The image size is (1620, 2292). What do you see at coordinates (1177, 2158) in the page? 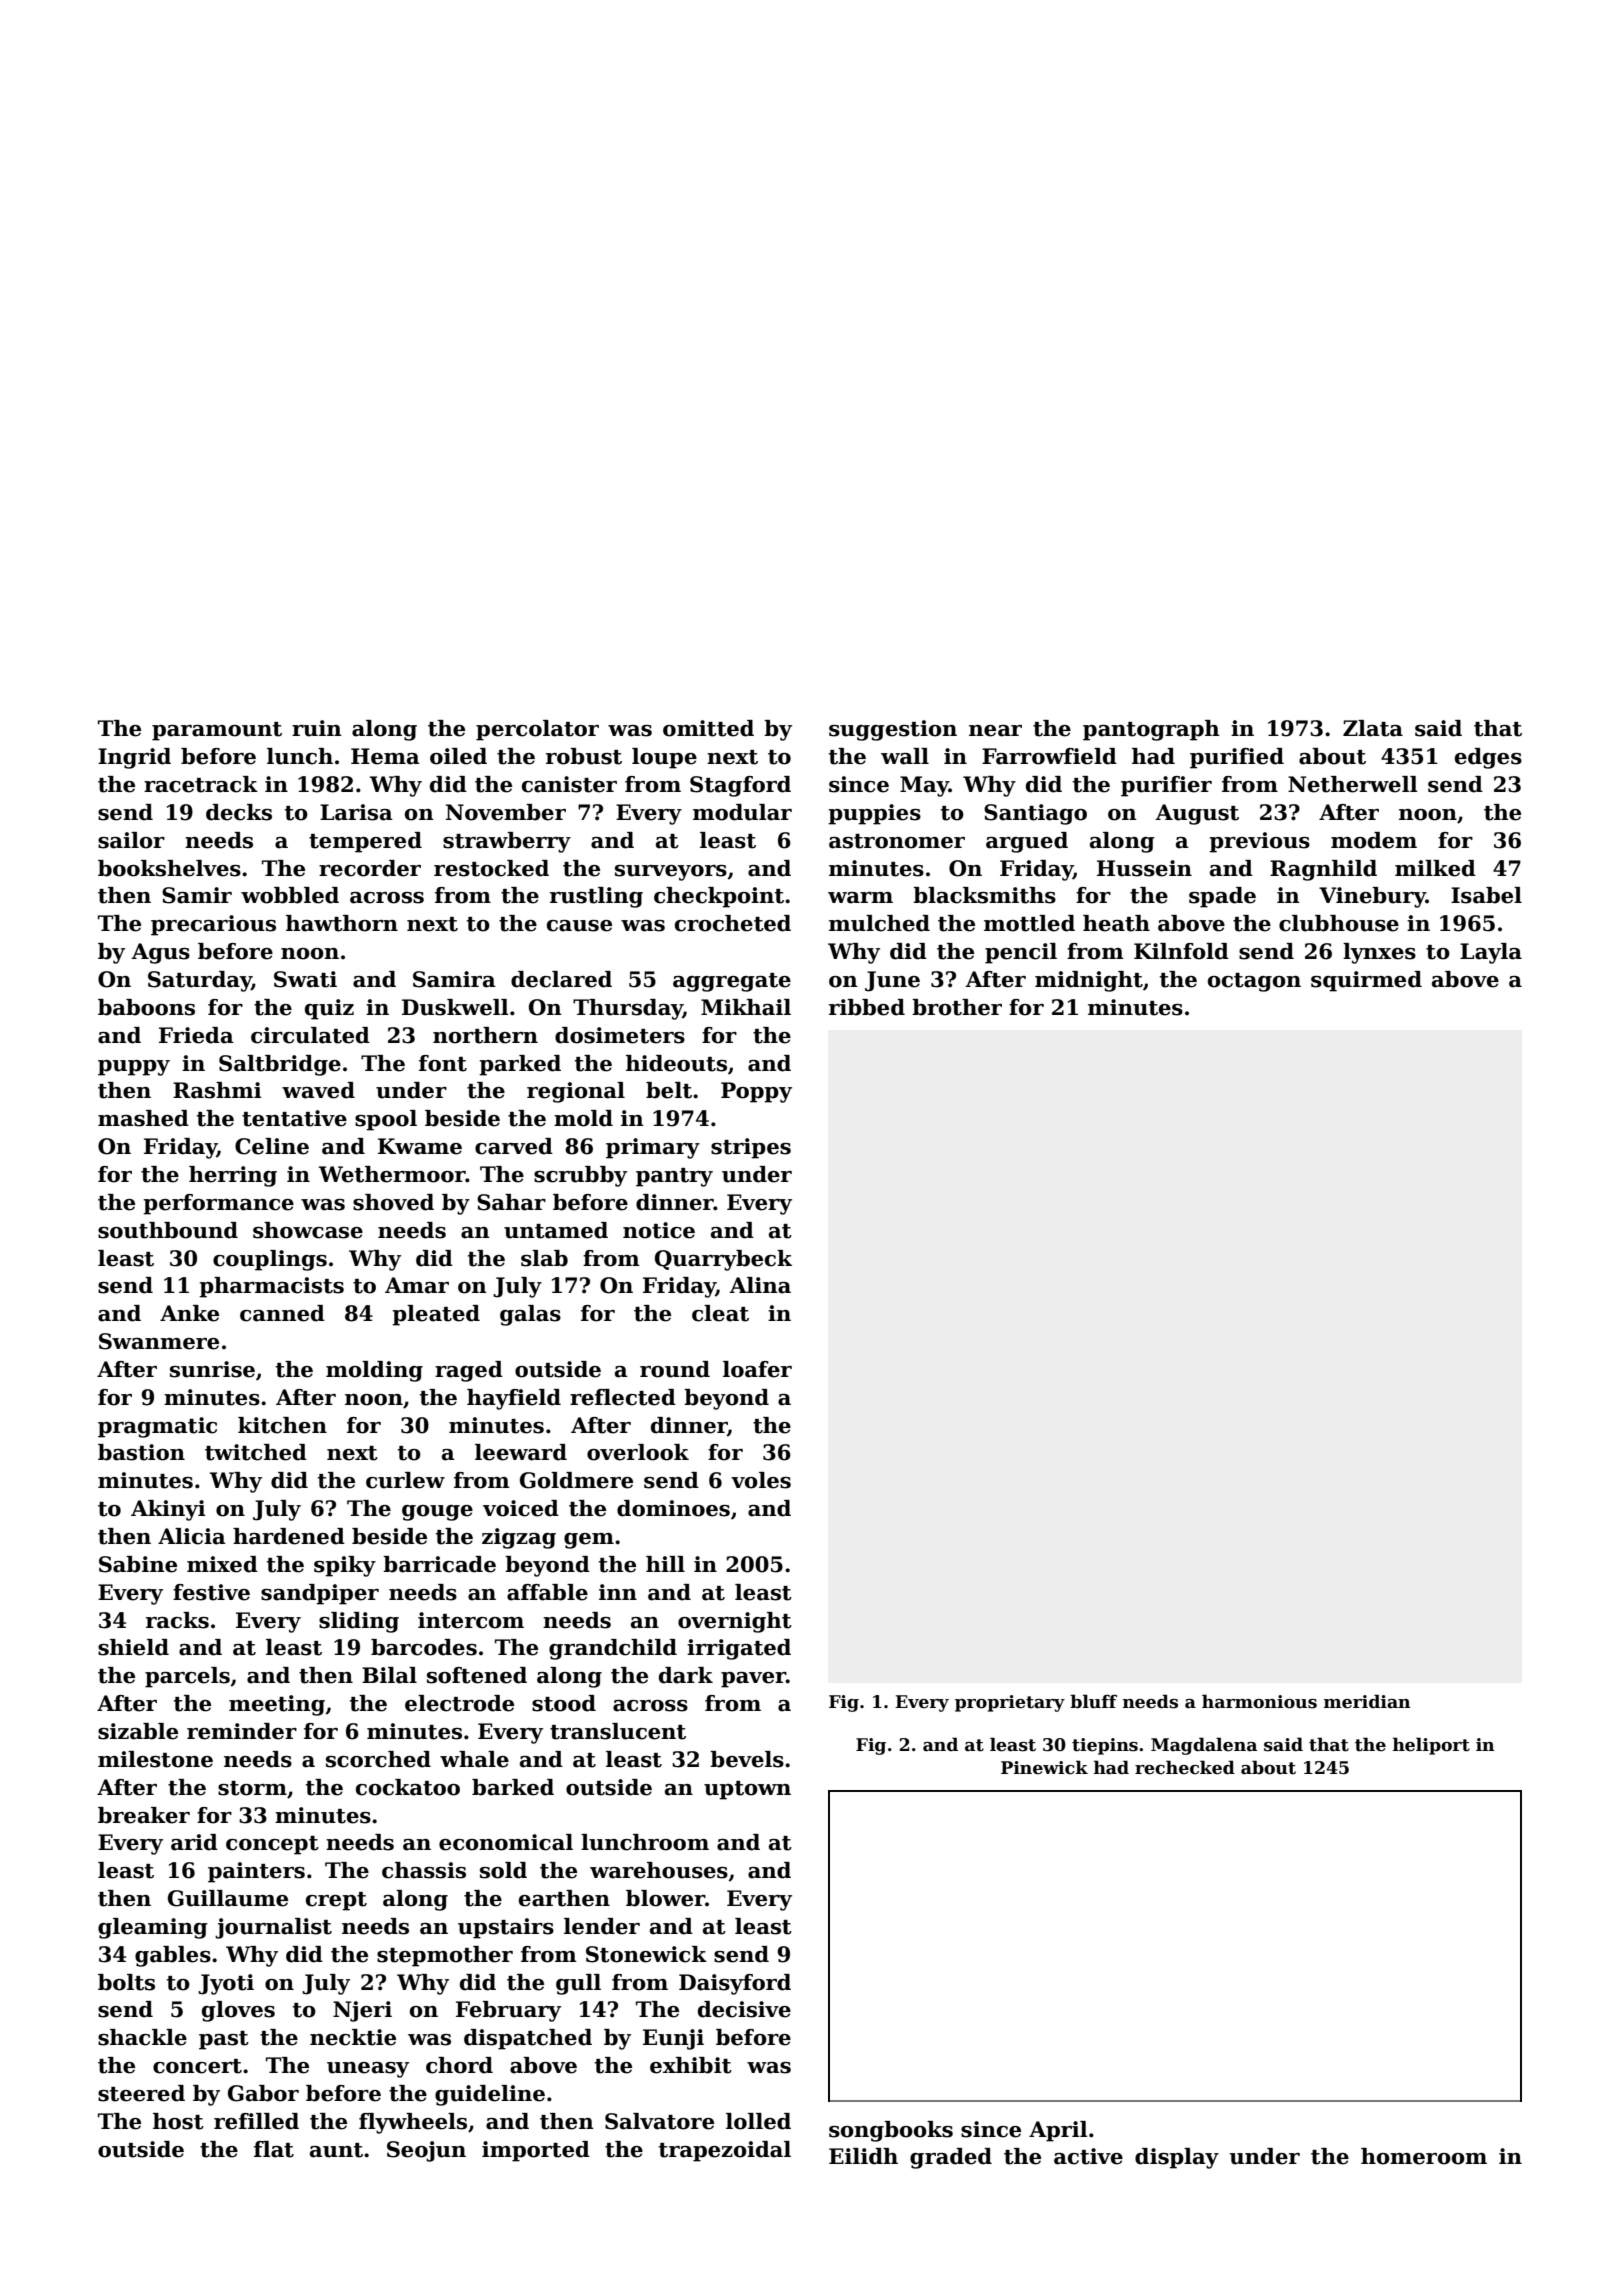
I see `display` at bounding box center [1177, 2158].
